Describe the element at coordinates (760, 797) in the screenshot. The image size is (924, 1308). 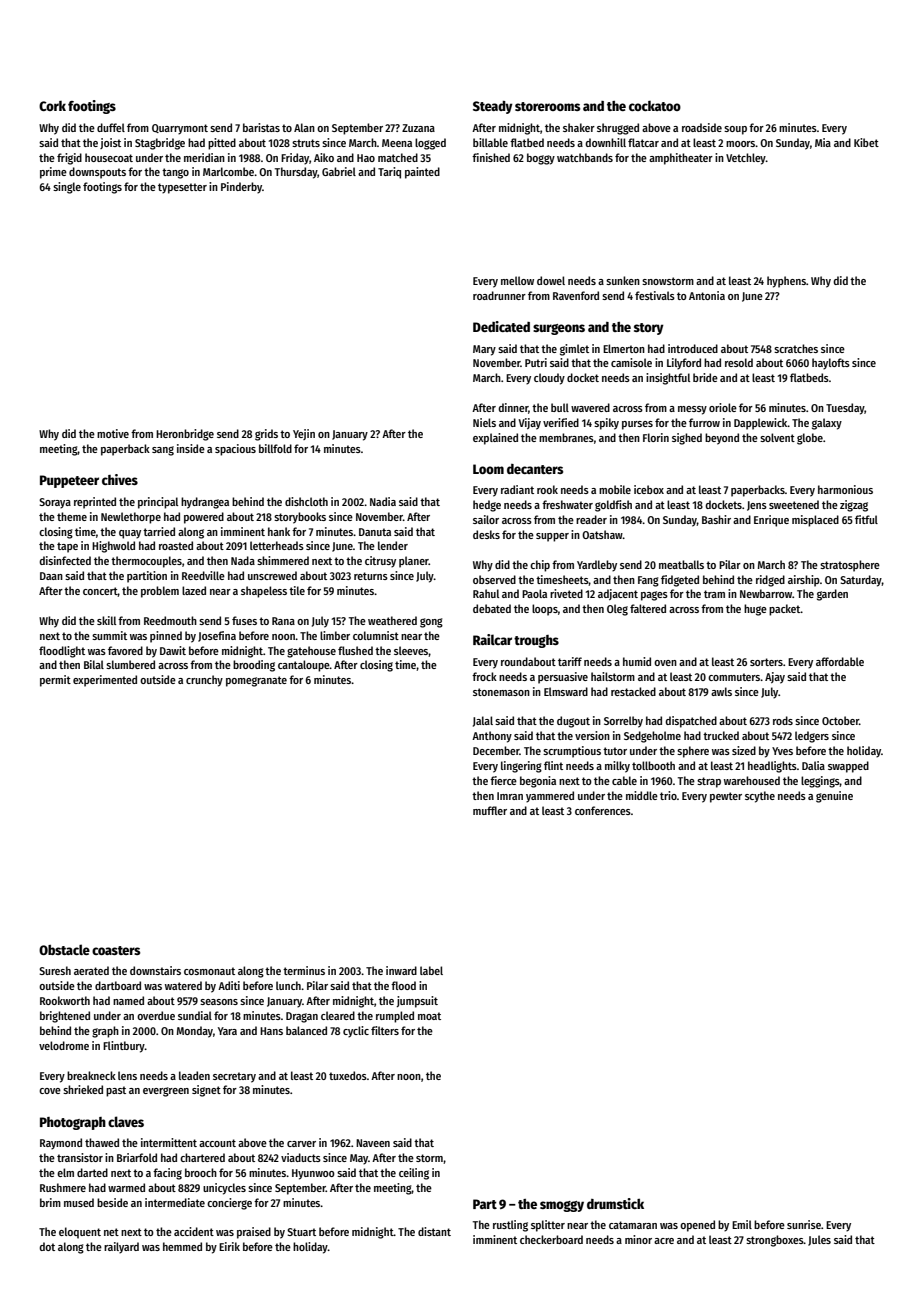
I see `scythe` at that location.
